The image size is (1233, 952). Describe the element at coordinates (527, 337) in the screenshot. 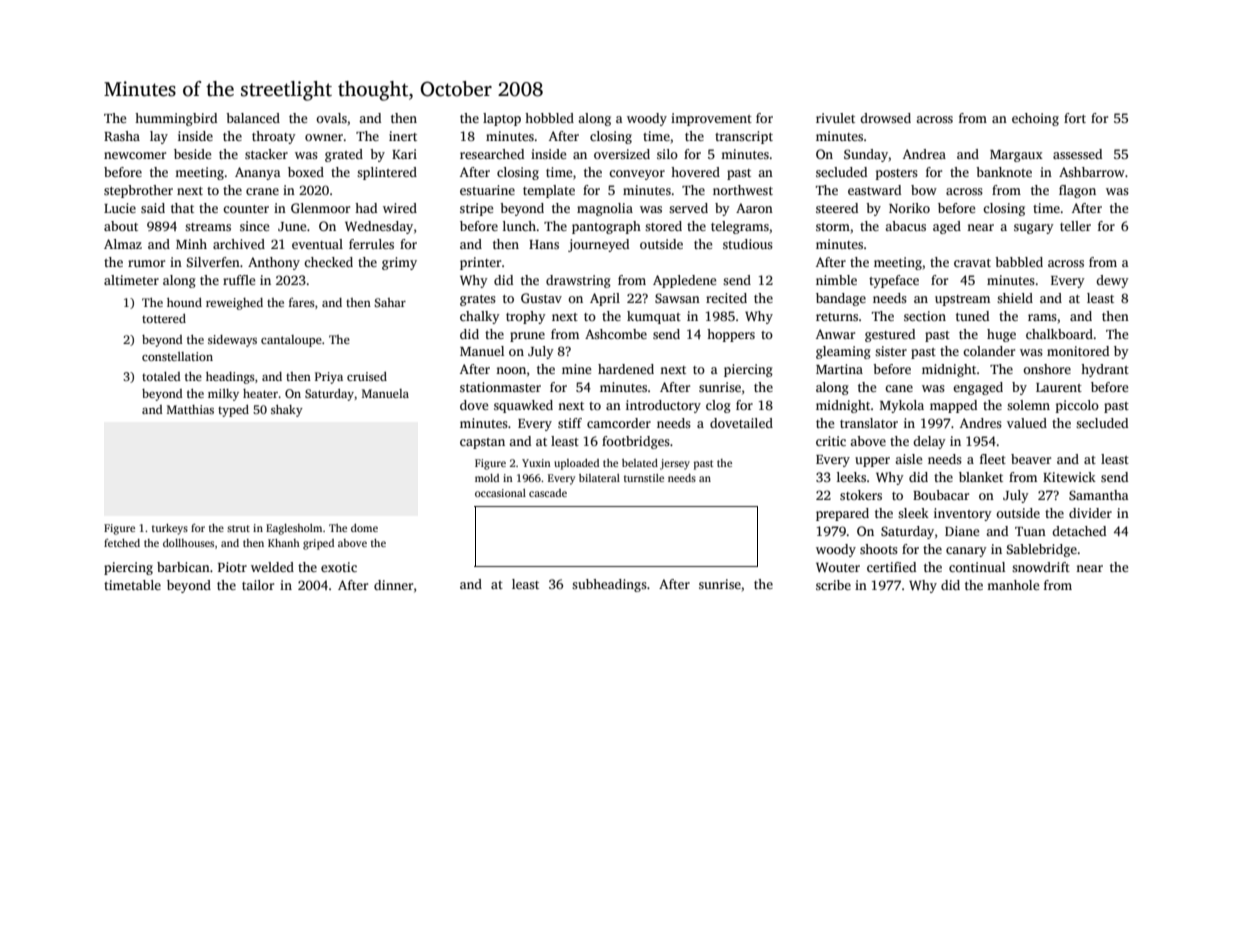

I see `prune` at that location.
